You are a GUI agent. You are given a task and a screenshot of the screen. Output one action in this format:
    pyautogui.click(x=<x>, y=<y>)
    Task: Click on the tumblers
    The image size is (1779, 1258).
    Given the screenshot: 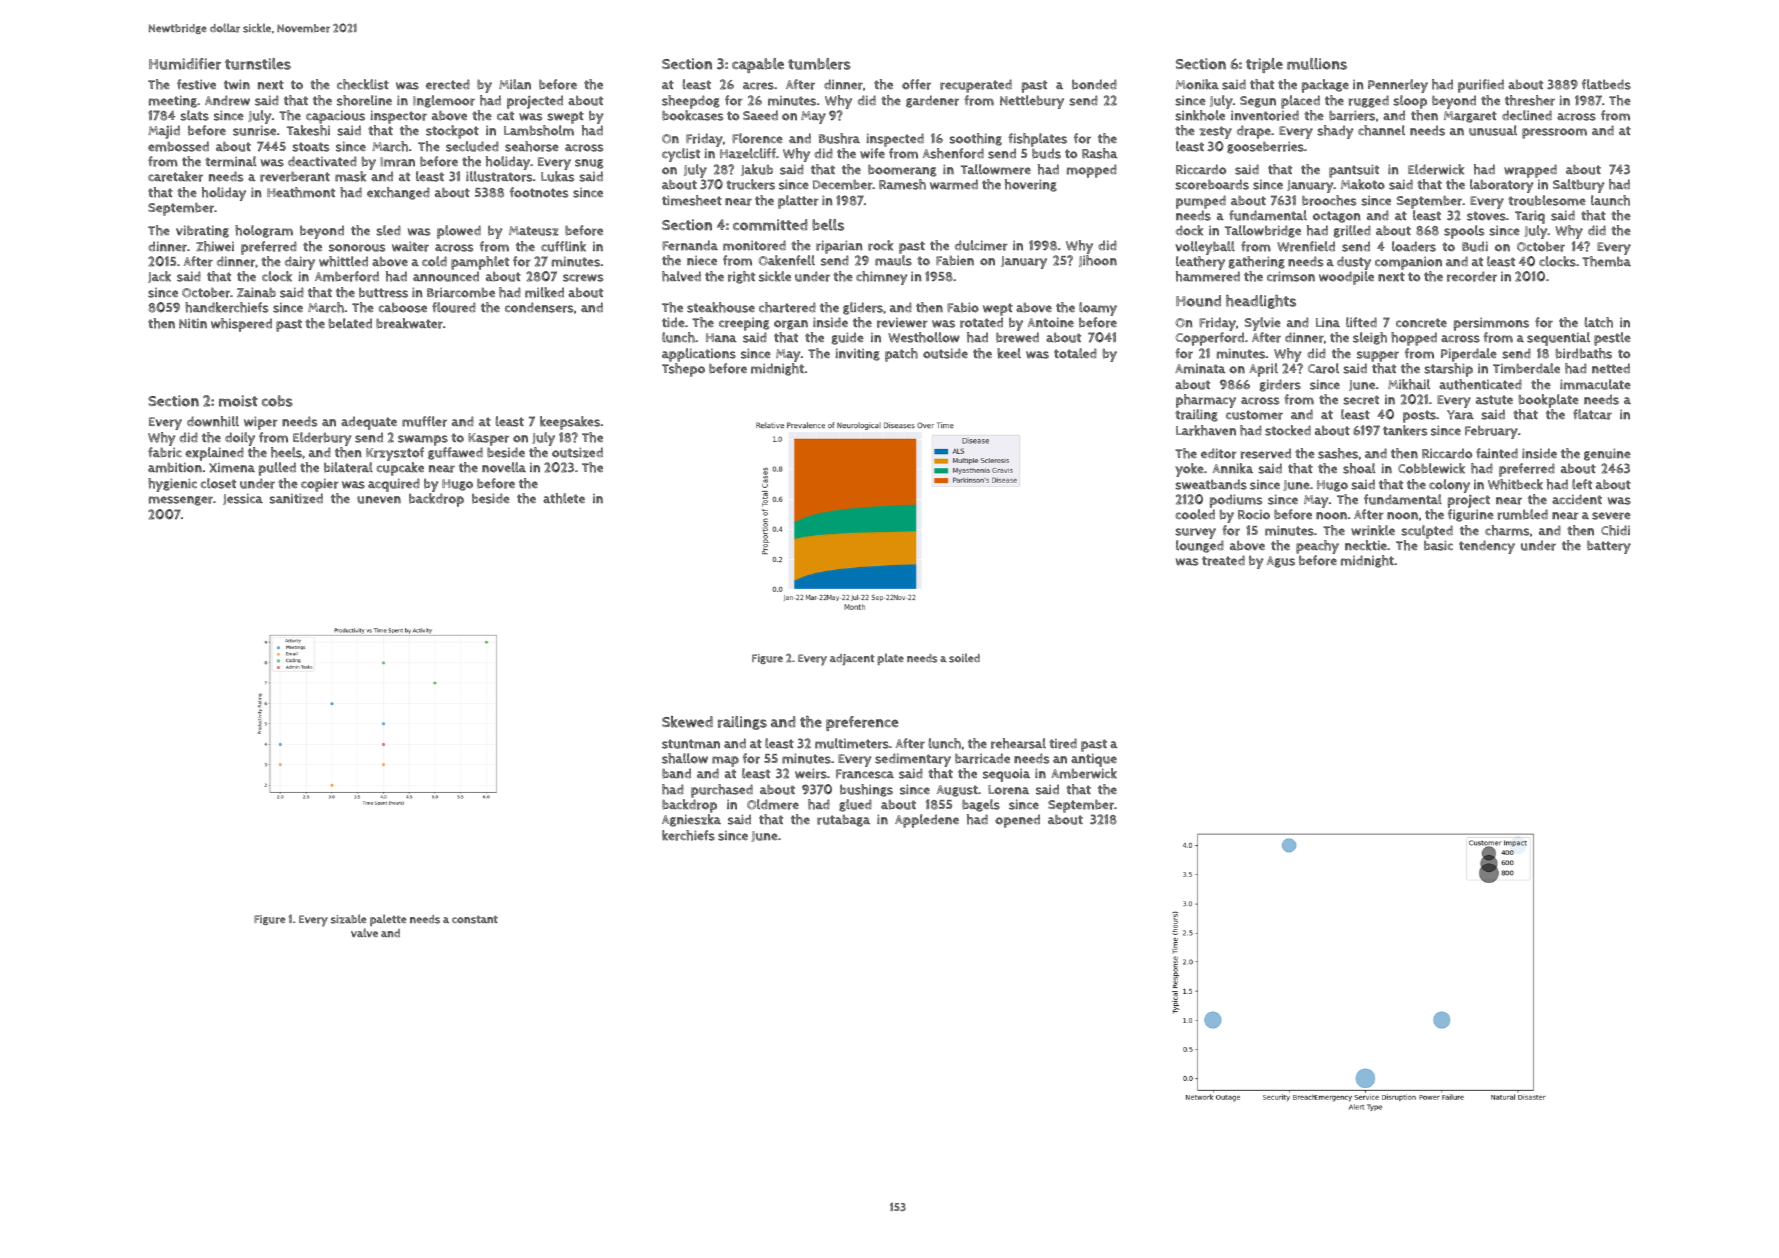 What is the action you would take?
    pyautogui.click(x=819, y=64)
